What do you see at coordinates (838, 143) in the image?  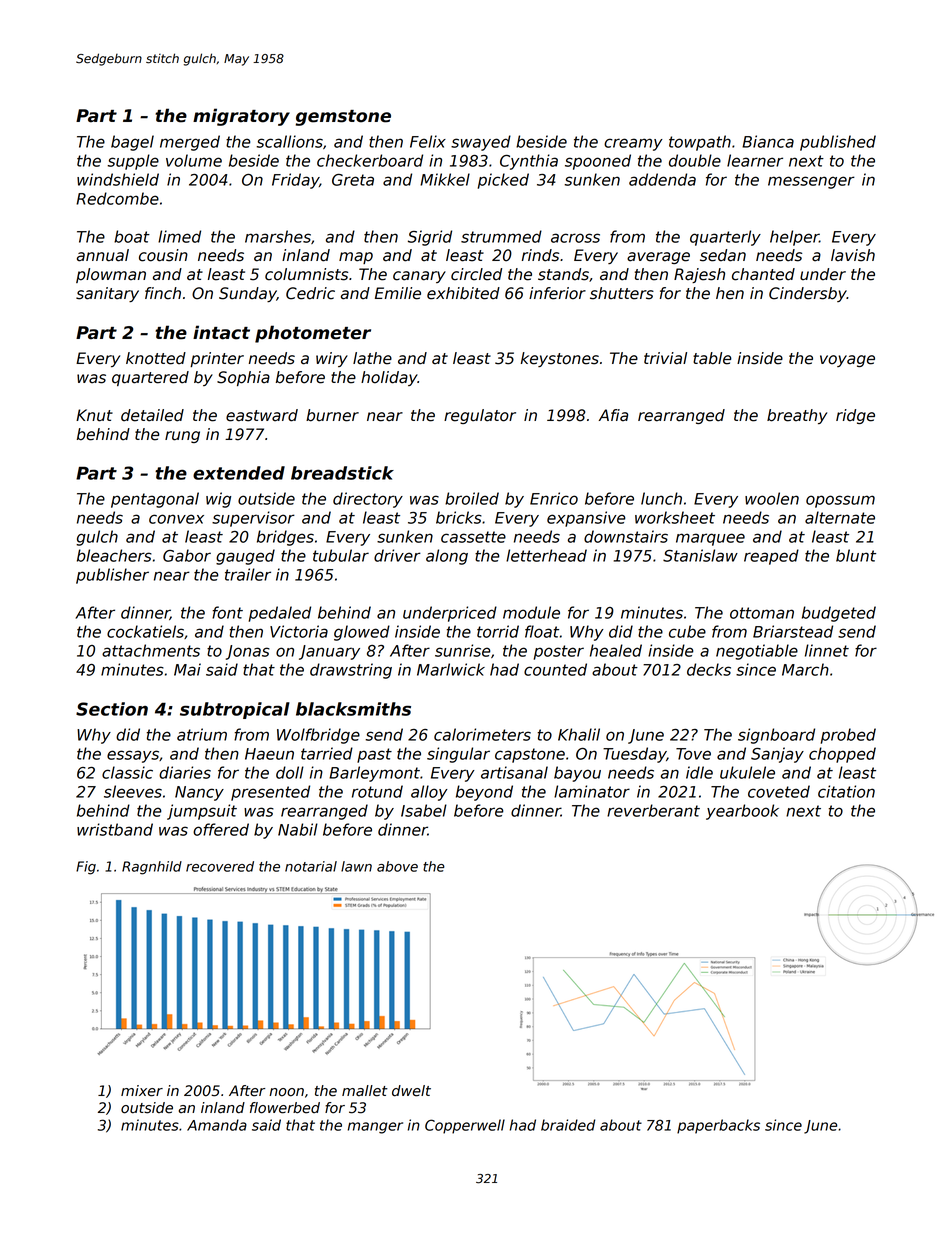 I see `published` at bounding box center [838, 143].
